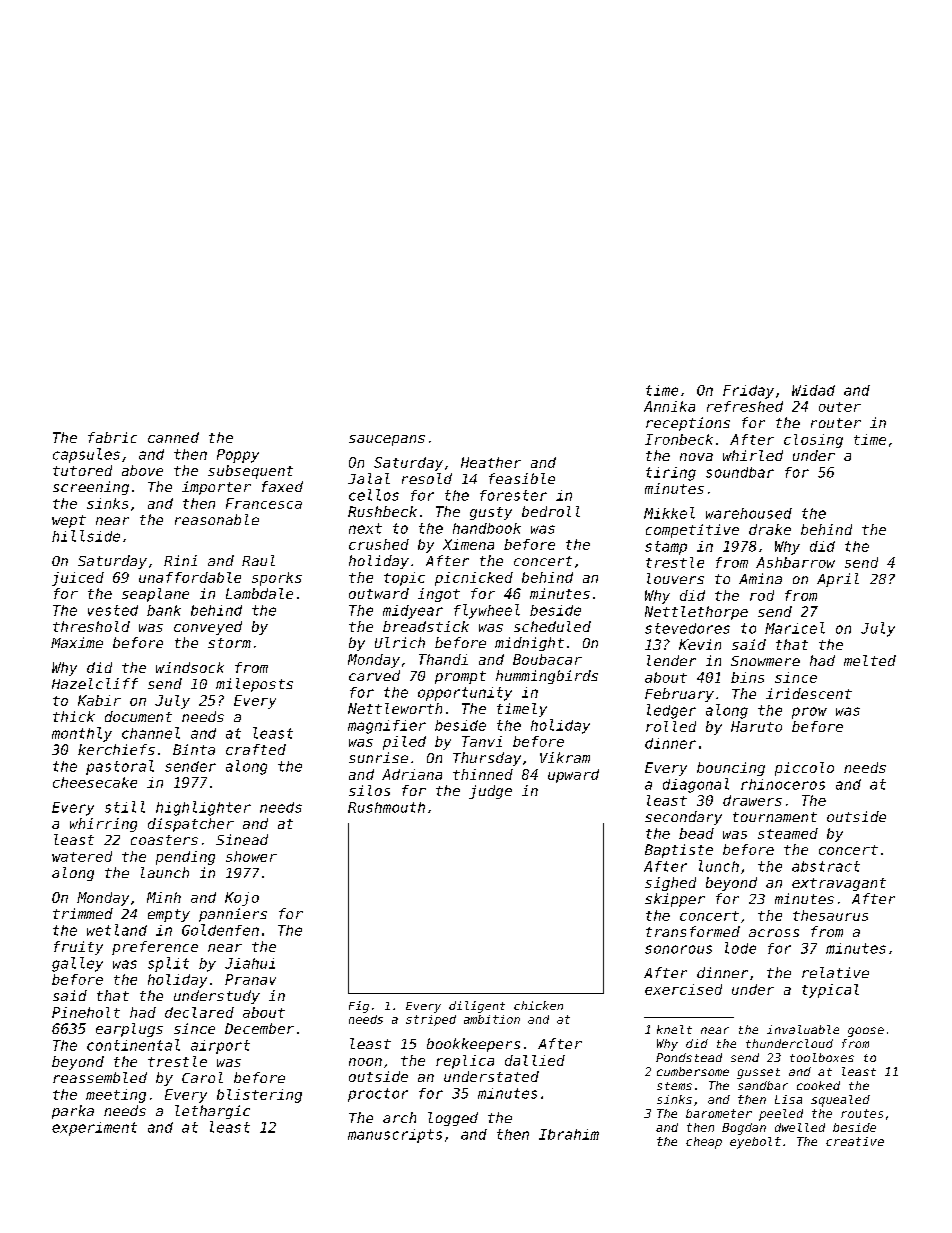 The image size is (952, 1233). Describe the element at coordinates (386, 807) in the image. I see `Rushmouth` at that location.
